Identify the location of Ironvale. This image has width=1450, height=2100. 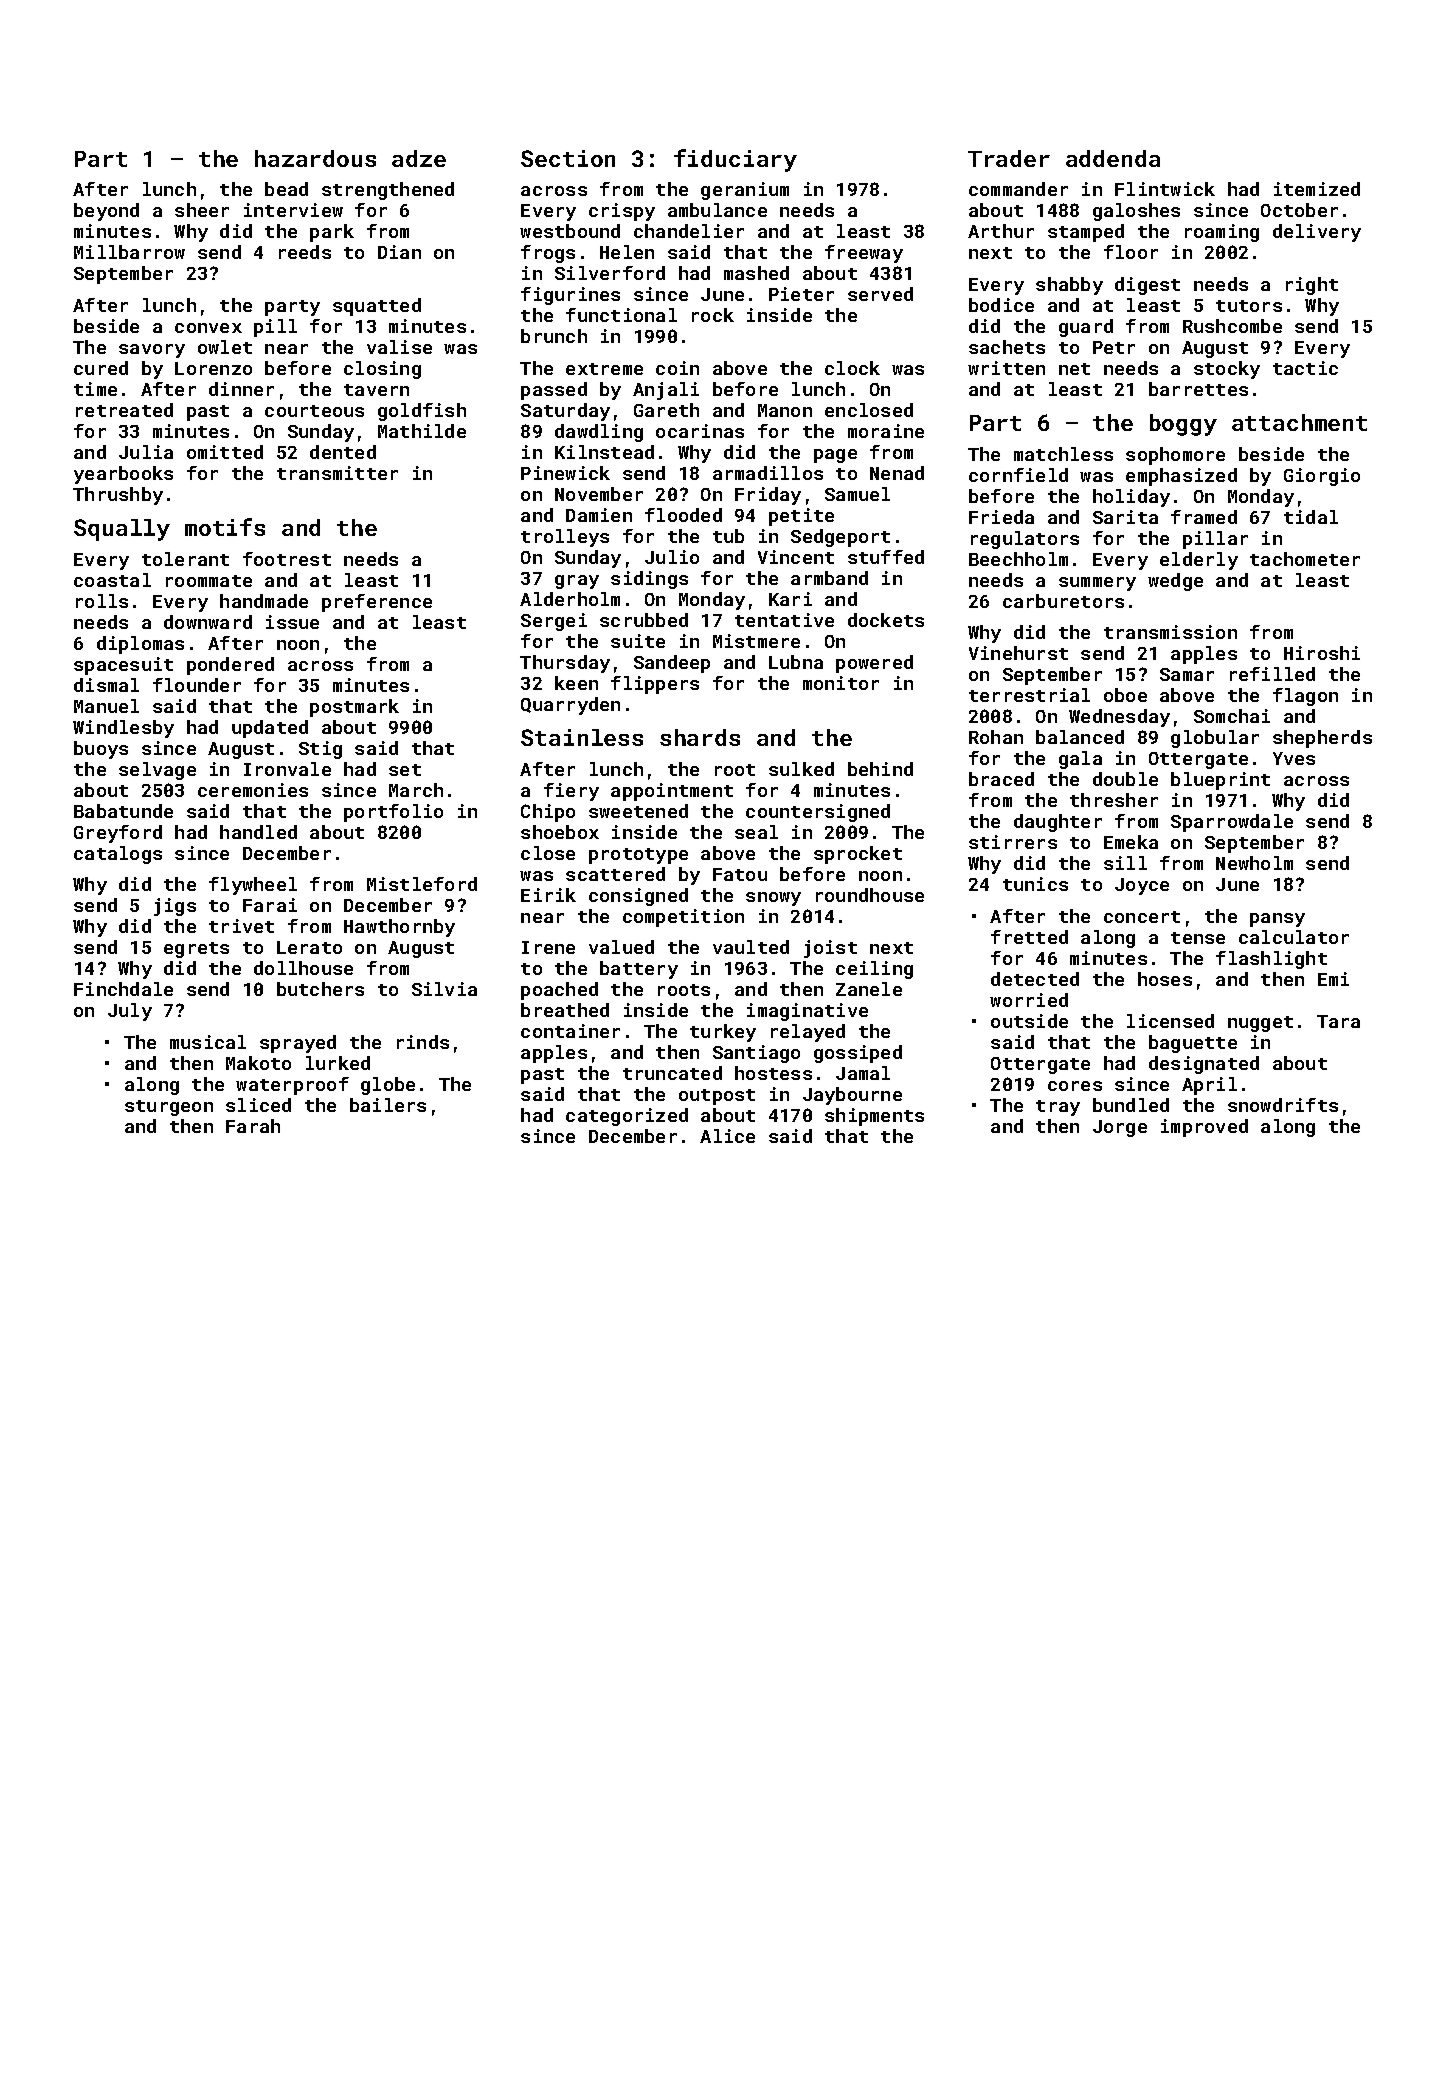
(287, 769).
